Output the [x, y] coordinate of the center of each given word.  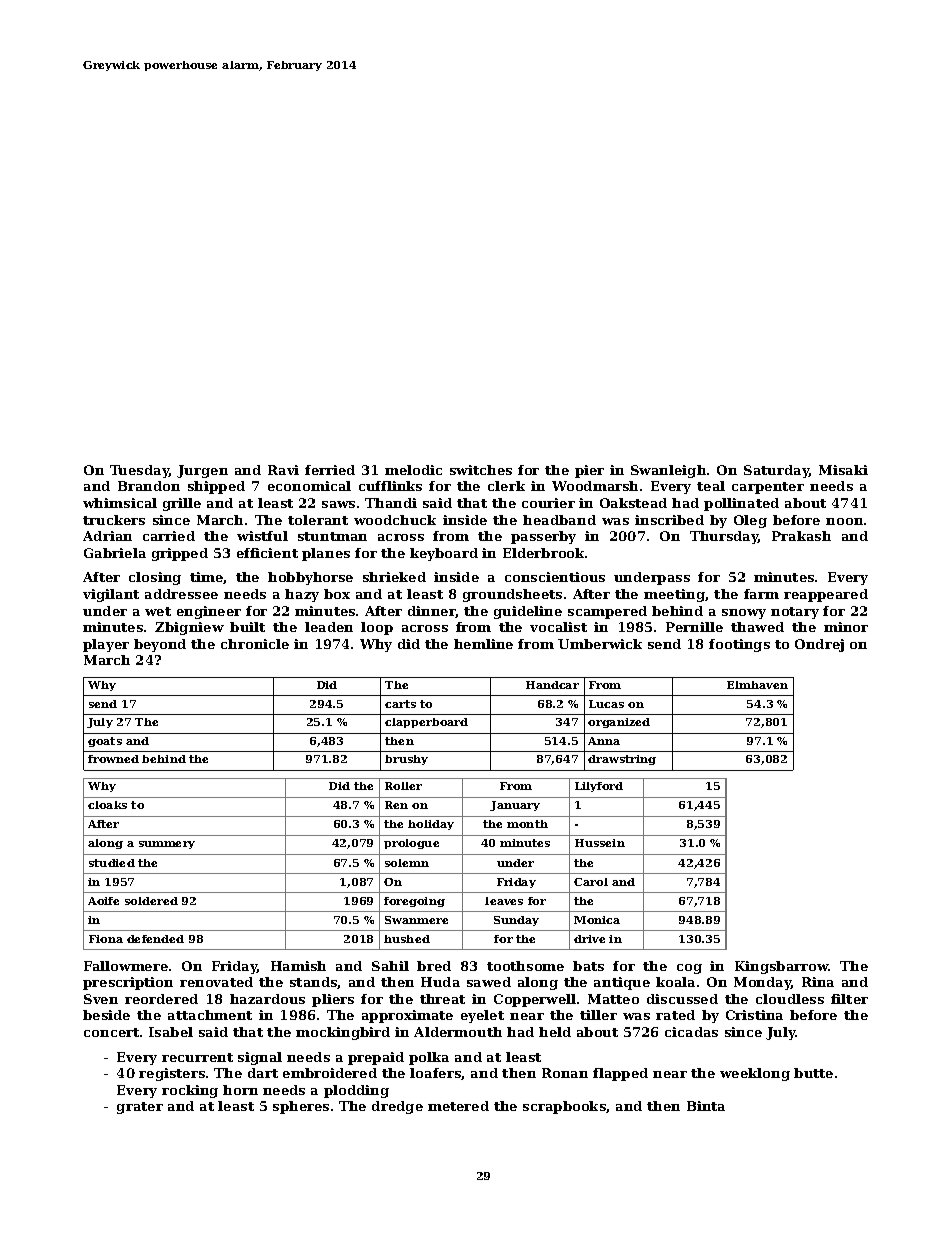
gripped [180, 554]
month [527, 824]
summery [167, 845]
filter [849, 999]
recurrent [197, 1057]
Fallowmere [126, 966]
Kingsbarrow [782, 967]
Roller [403, 786]
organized [619, 723]
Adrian [107, 536]
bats [588, 966]
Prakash [801, 536]
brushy [406, 760]
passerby [543, 537]
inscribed [669, 520]
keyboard [444, 554]
